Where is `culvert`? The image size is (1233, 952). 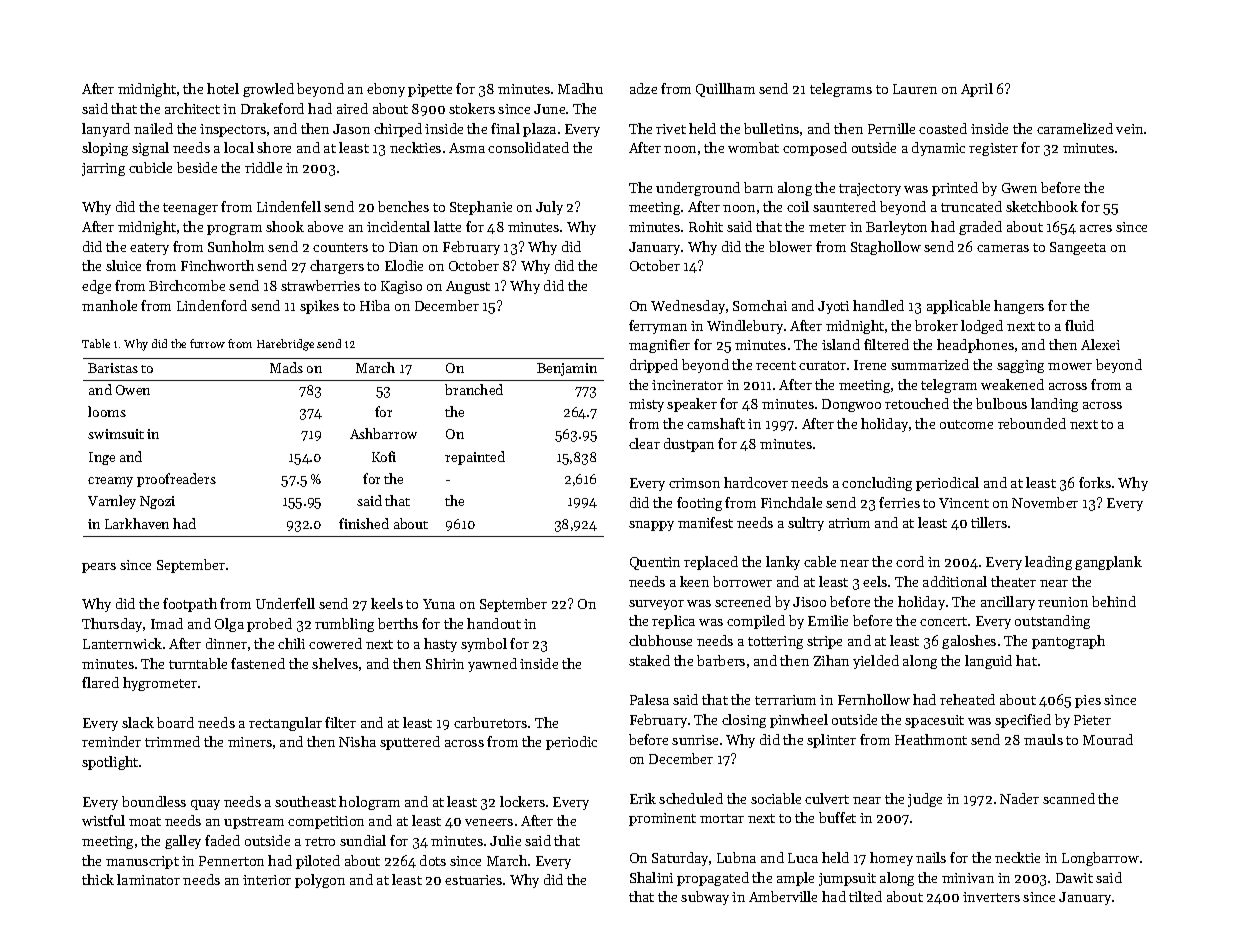 culvert is located at coordinates (827, 798).
